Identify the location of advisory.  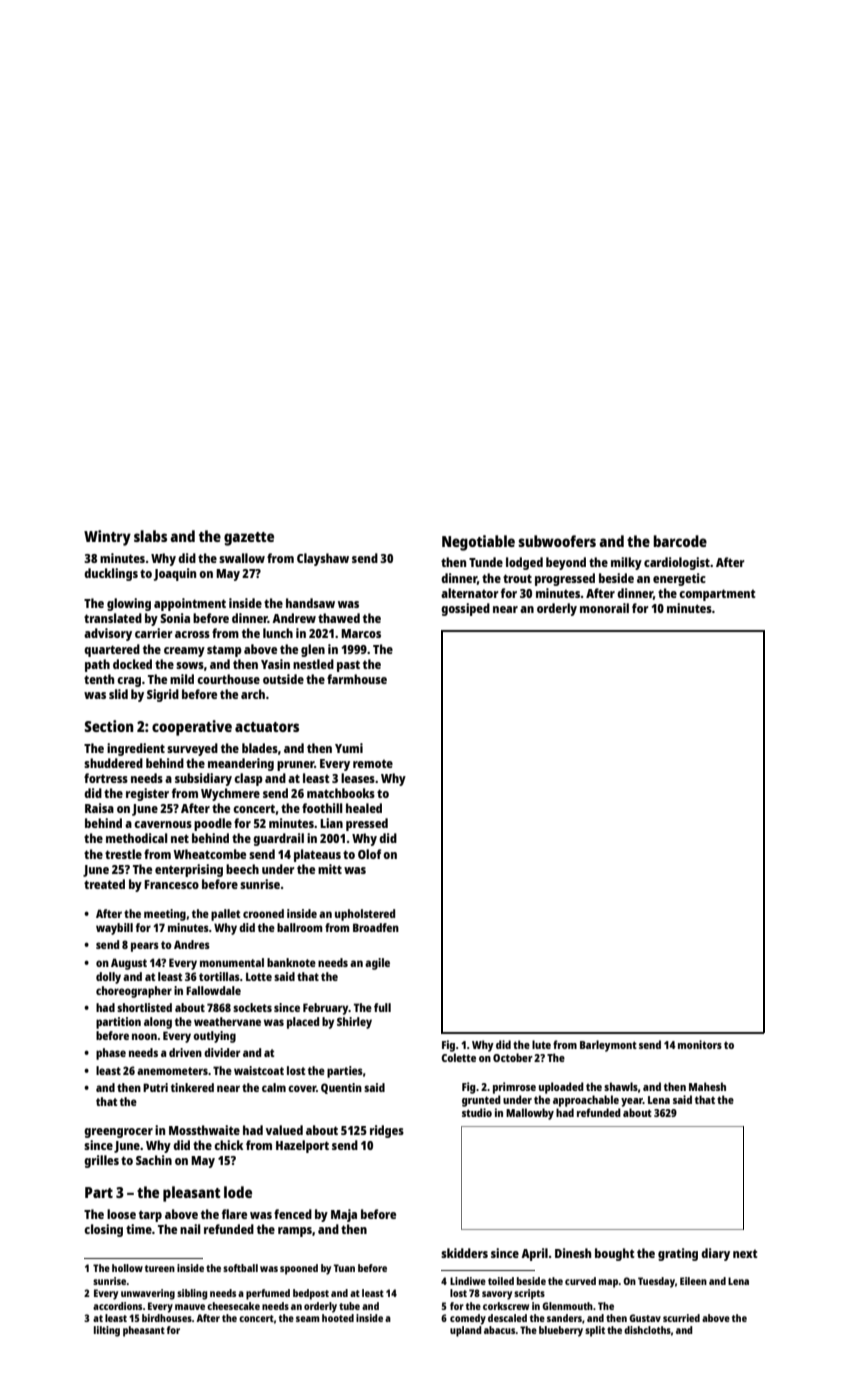
(108, 634).
